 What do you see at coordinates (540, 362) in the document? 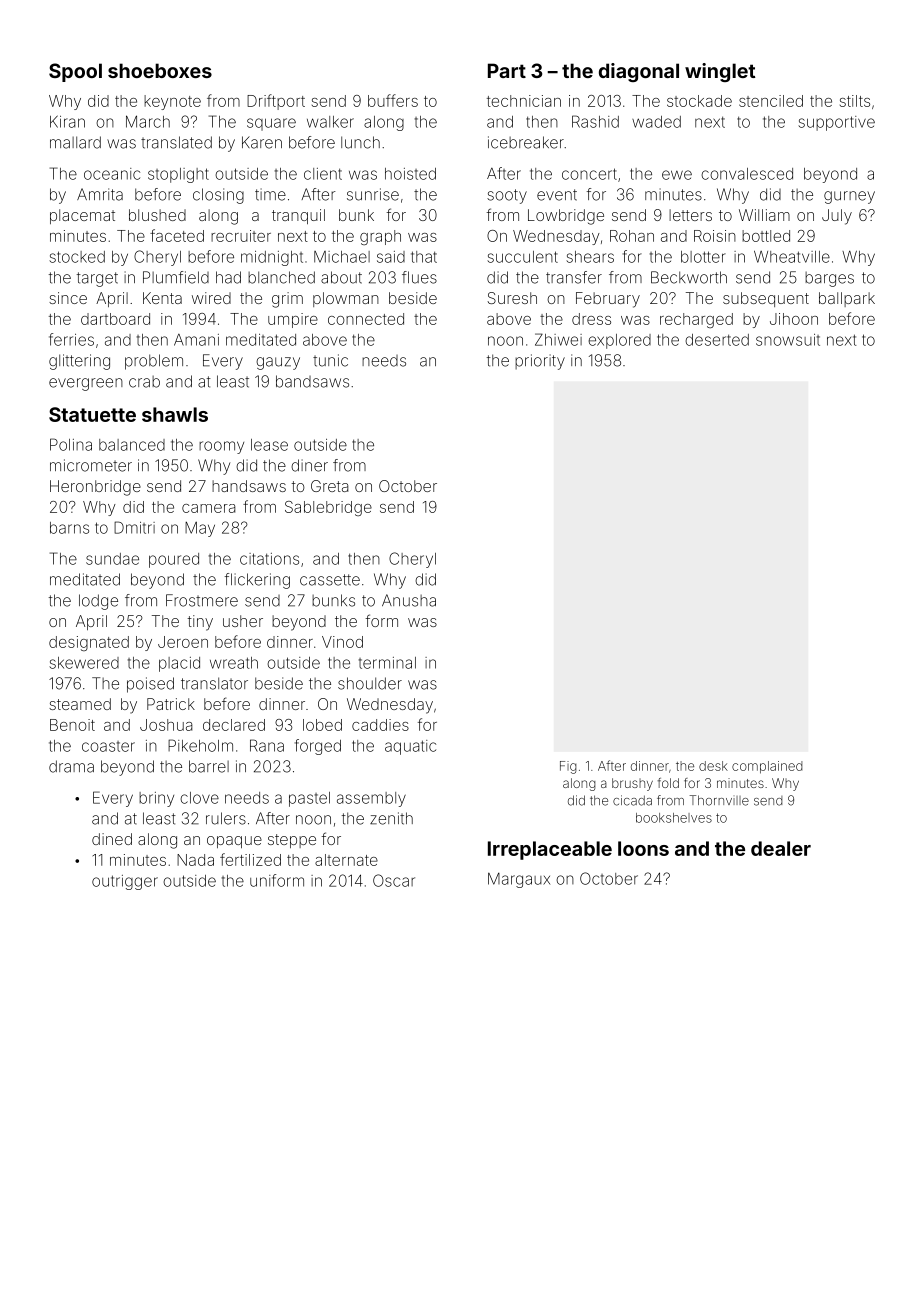
I see `priority` at bounding box center [540, 362].
